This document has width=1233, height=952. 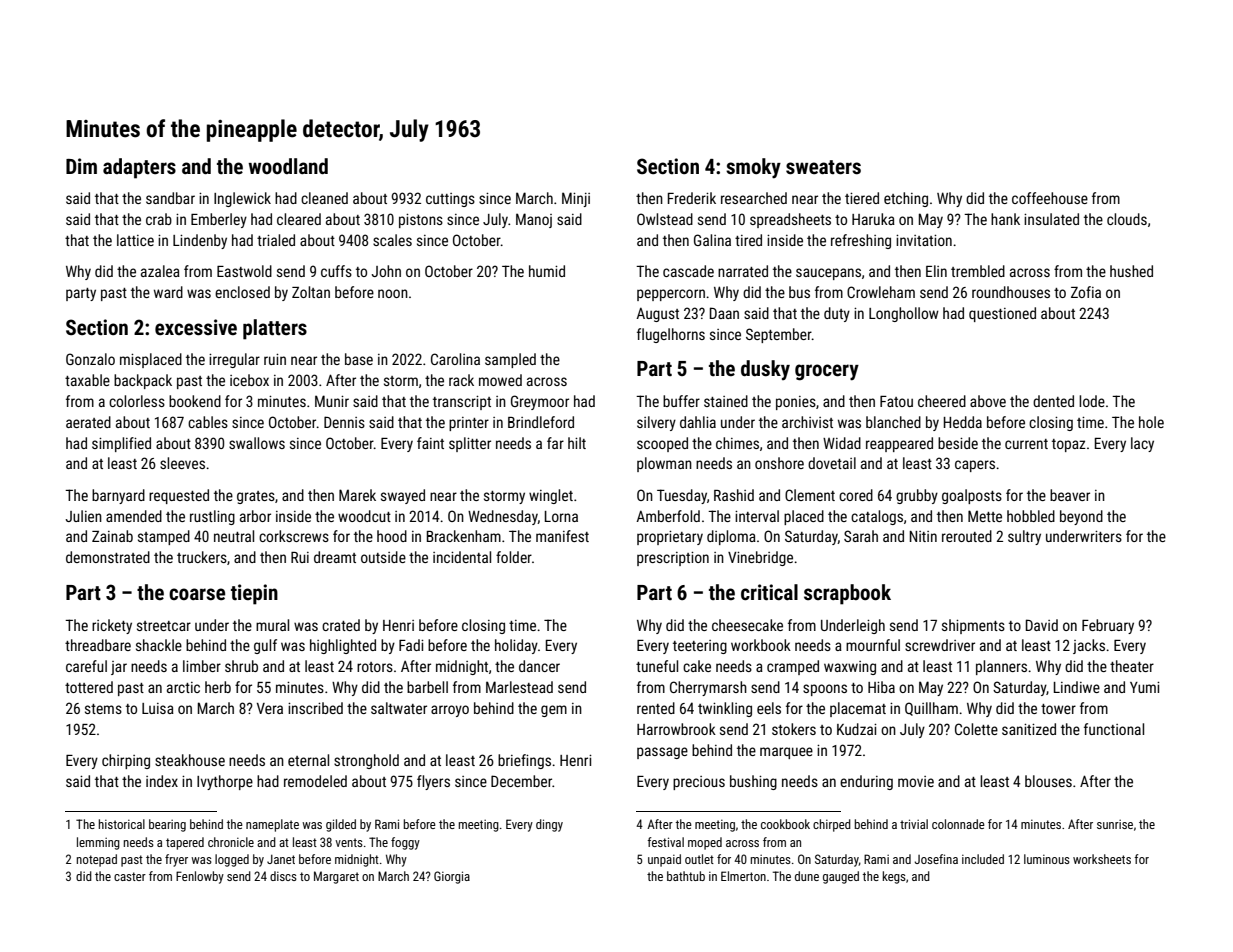 What do you see at coordinates (958, 824) in the document?
I see `colonnade` at bounding box center [958, 824].
